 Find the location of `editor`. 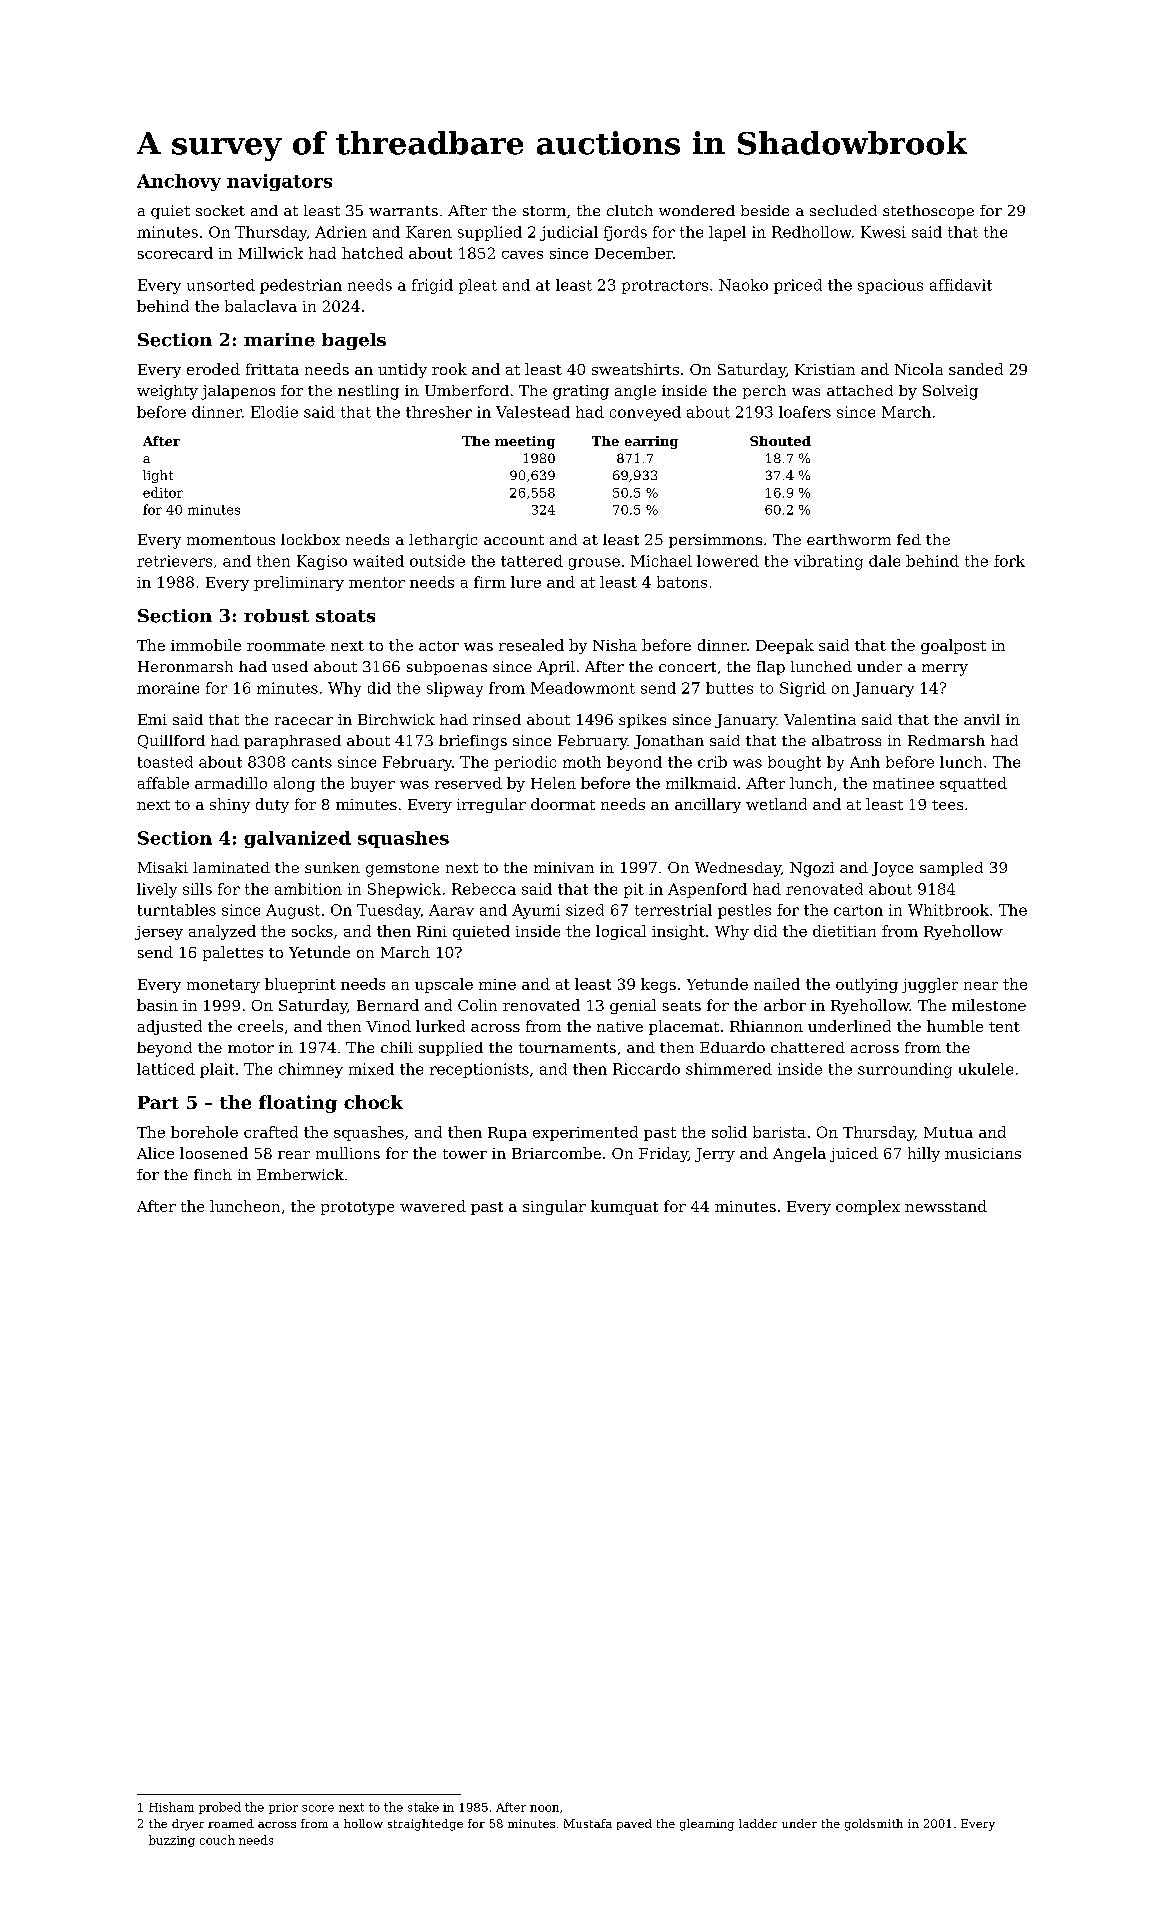

editor is located at coordinates (163, 492).
